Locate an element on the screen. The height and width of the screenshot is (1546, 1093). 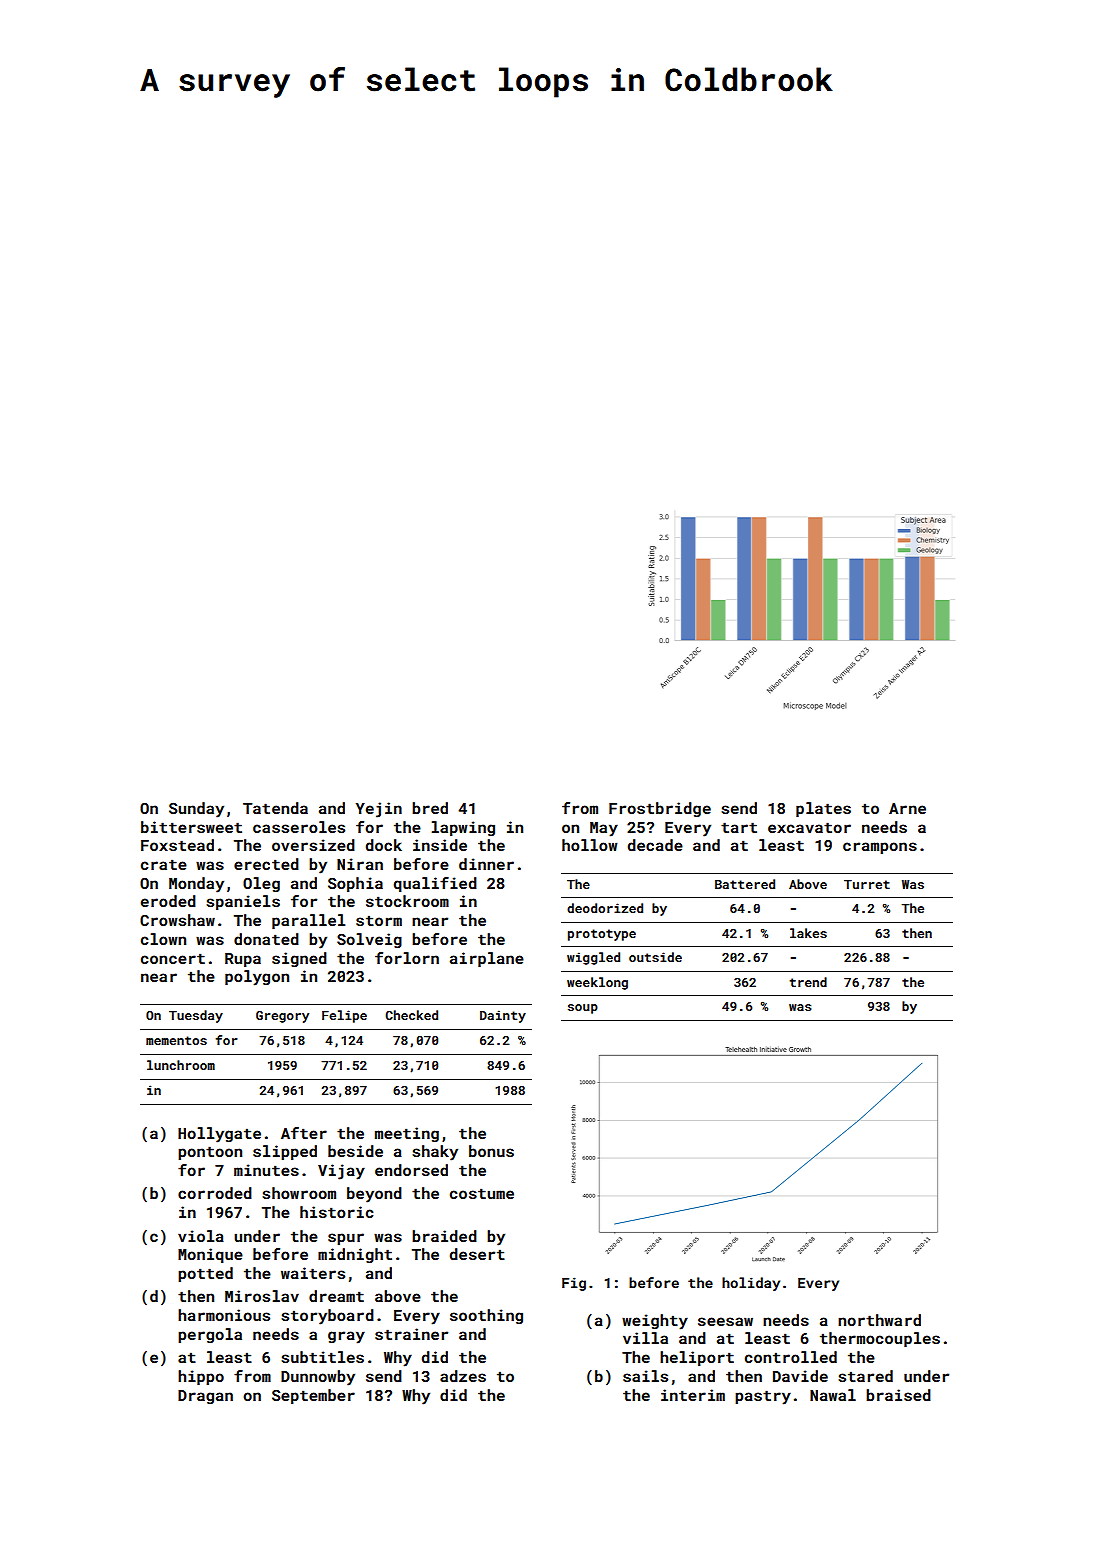
northward is located at coordinates (879, 1320).
